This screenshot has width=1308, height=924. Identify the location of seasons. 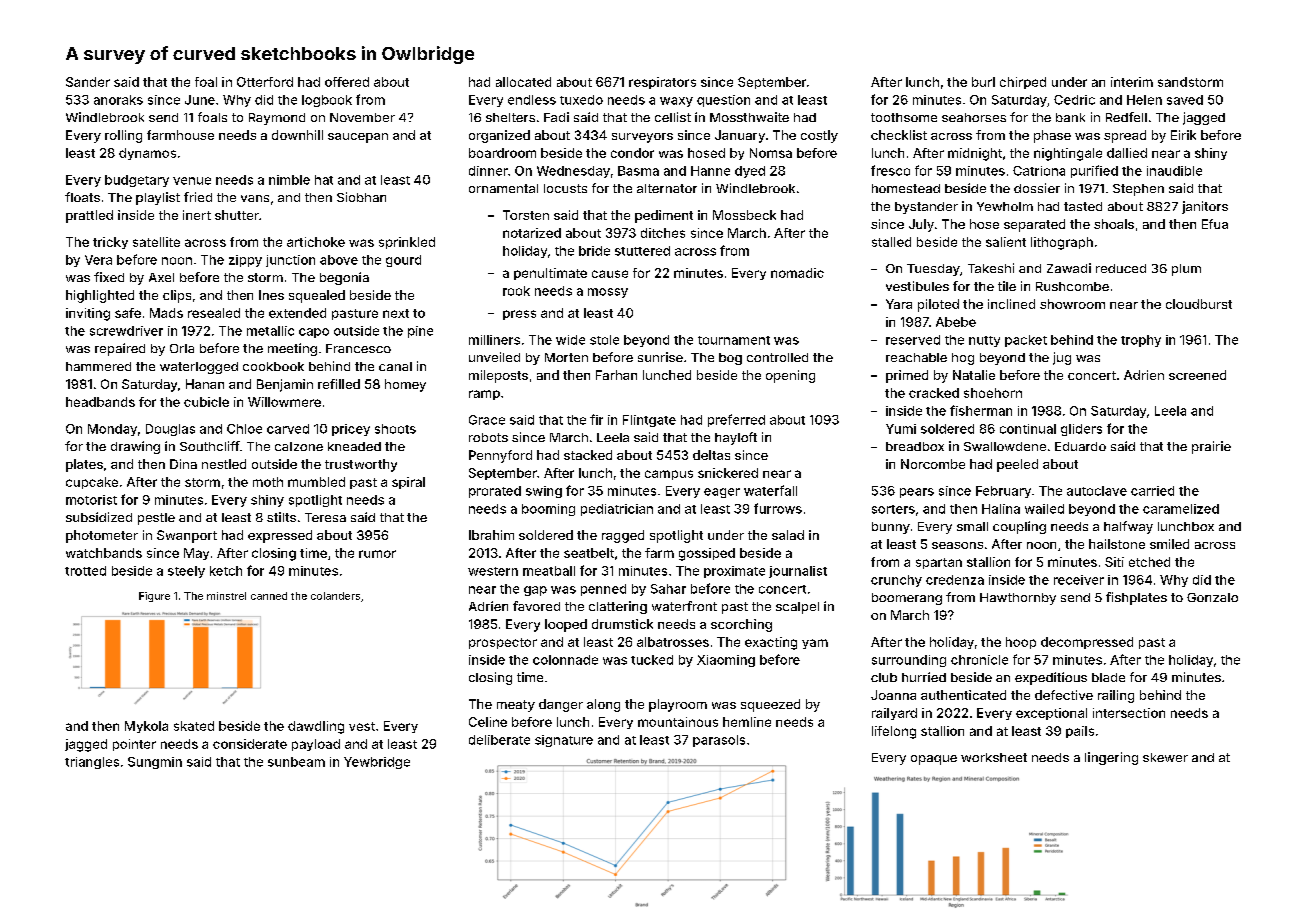
(957, 545).
